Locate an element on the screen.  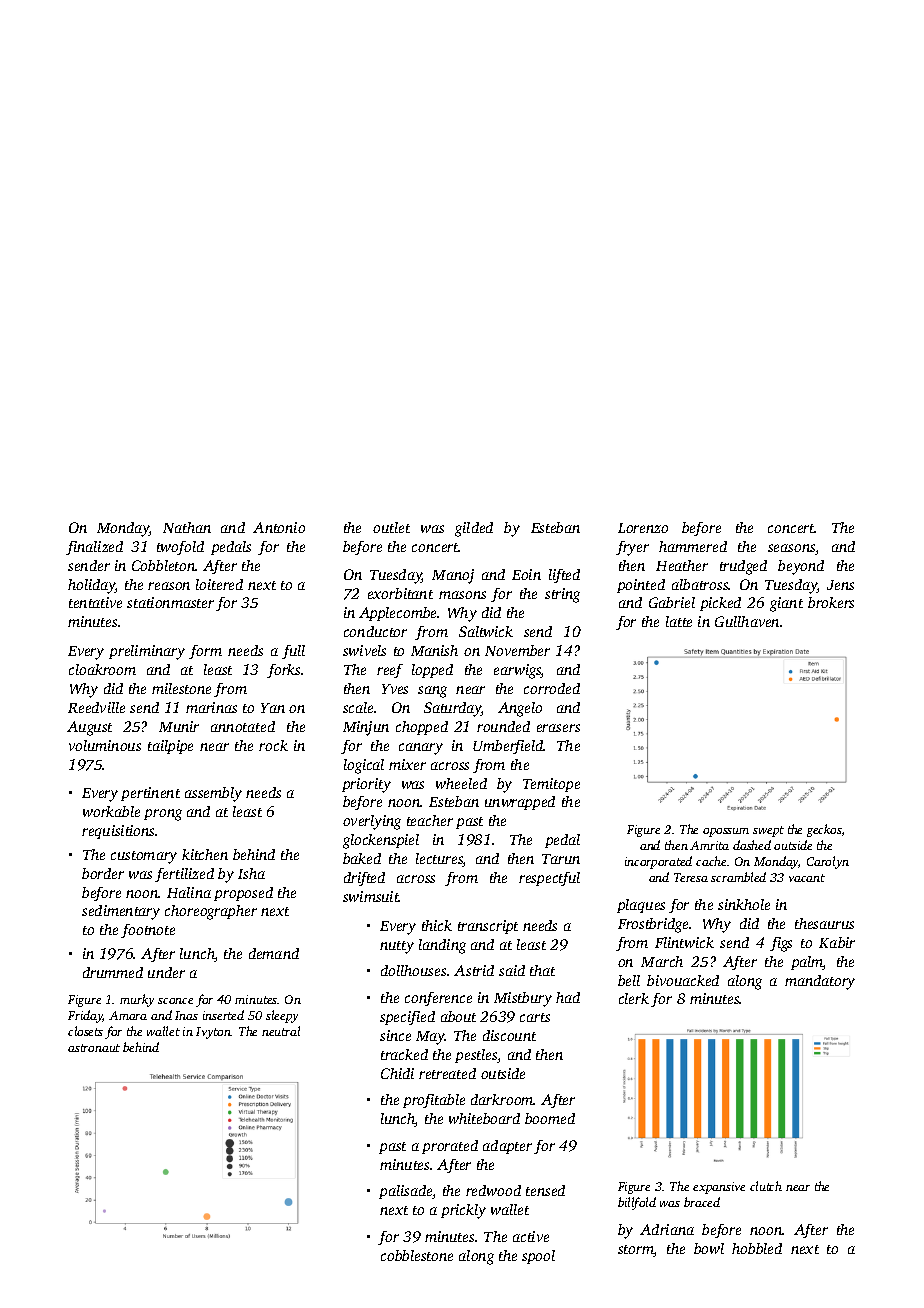
giant is located at coordinates (786, 604).
